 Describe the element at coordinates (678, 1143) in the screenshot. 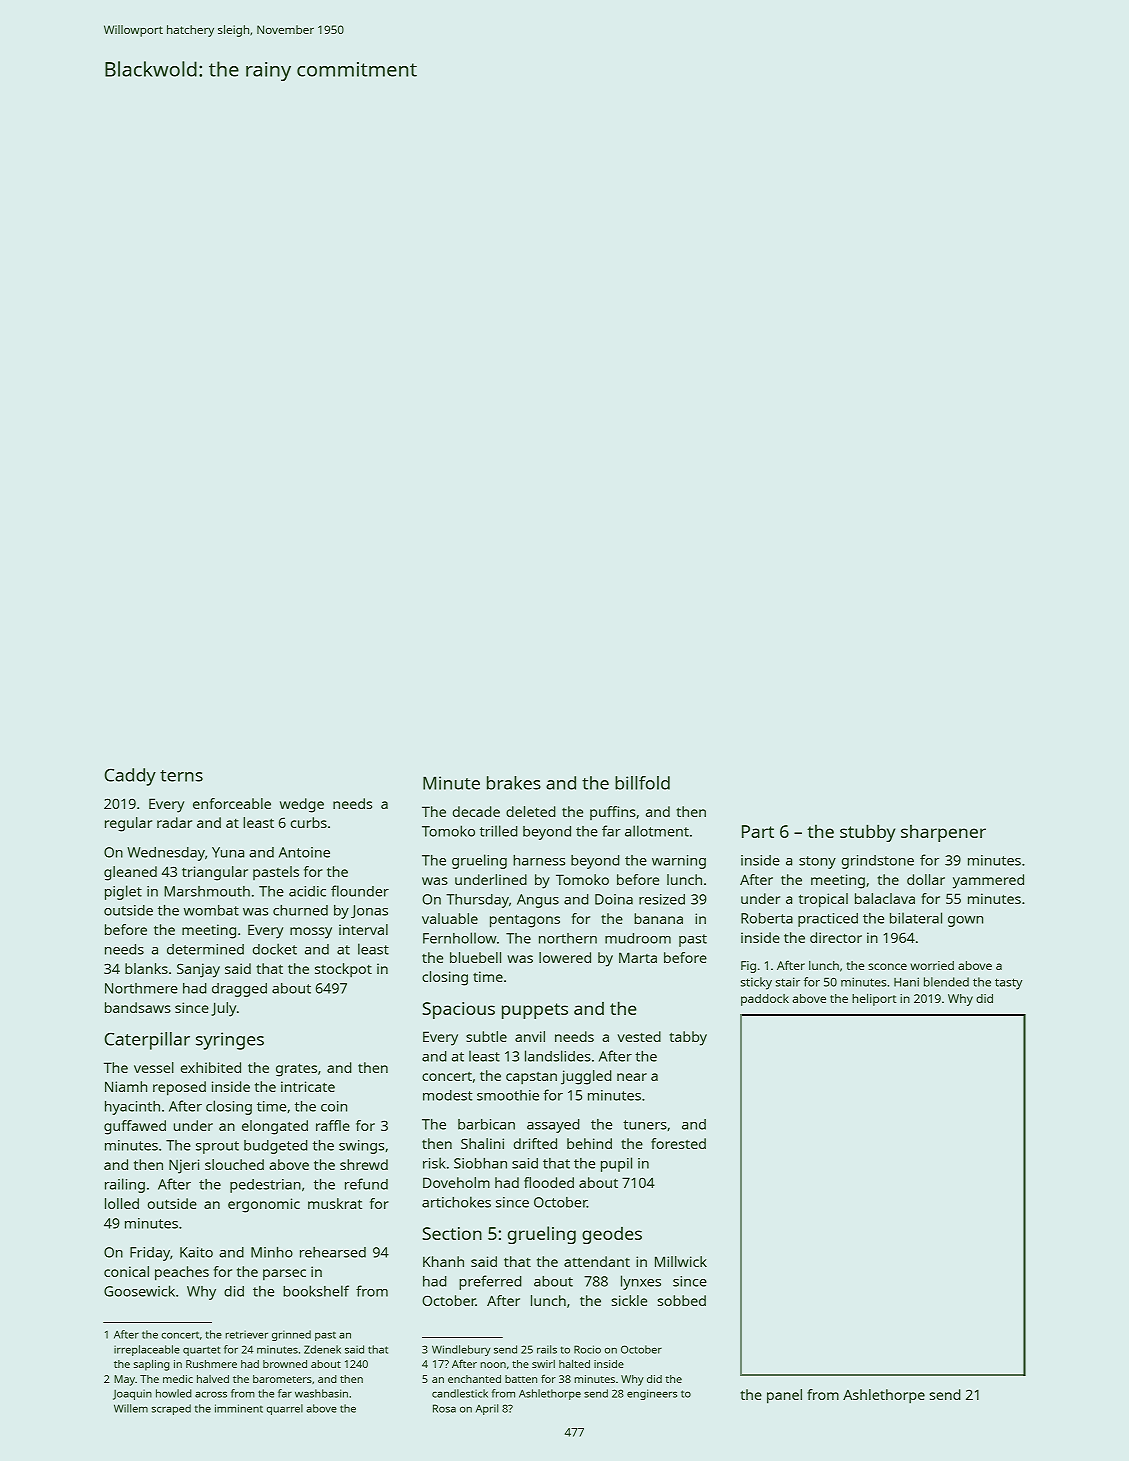

I see `forested` at that location.
